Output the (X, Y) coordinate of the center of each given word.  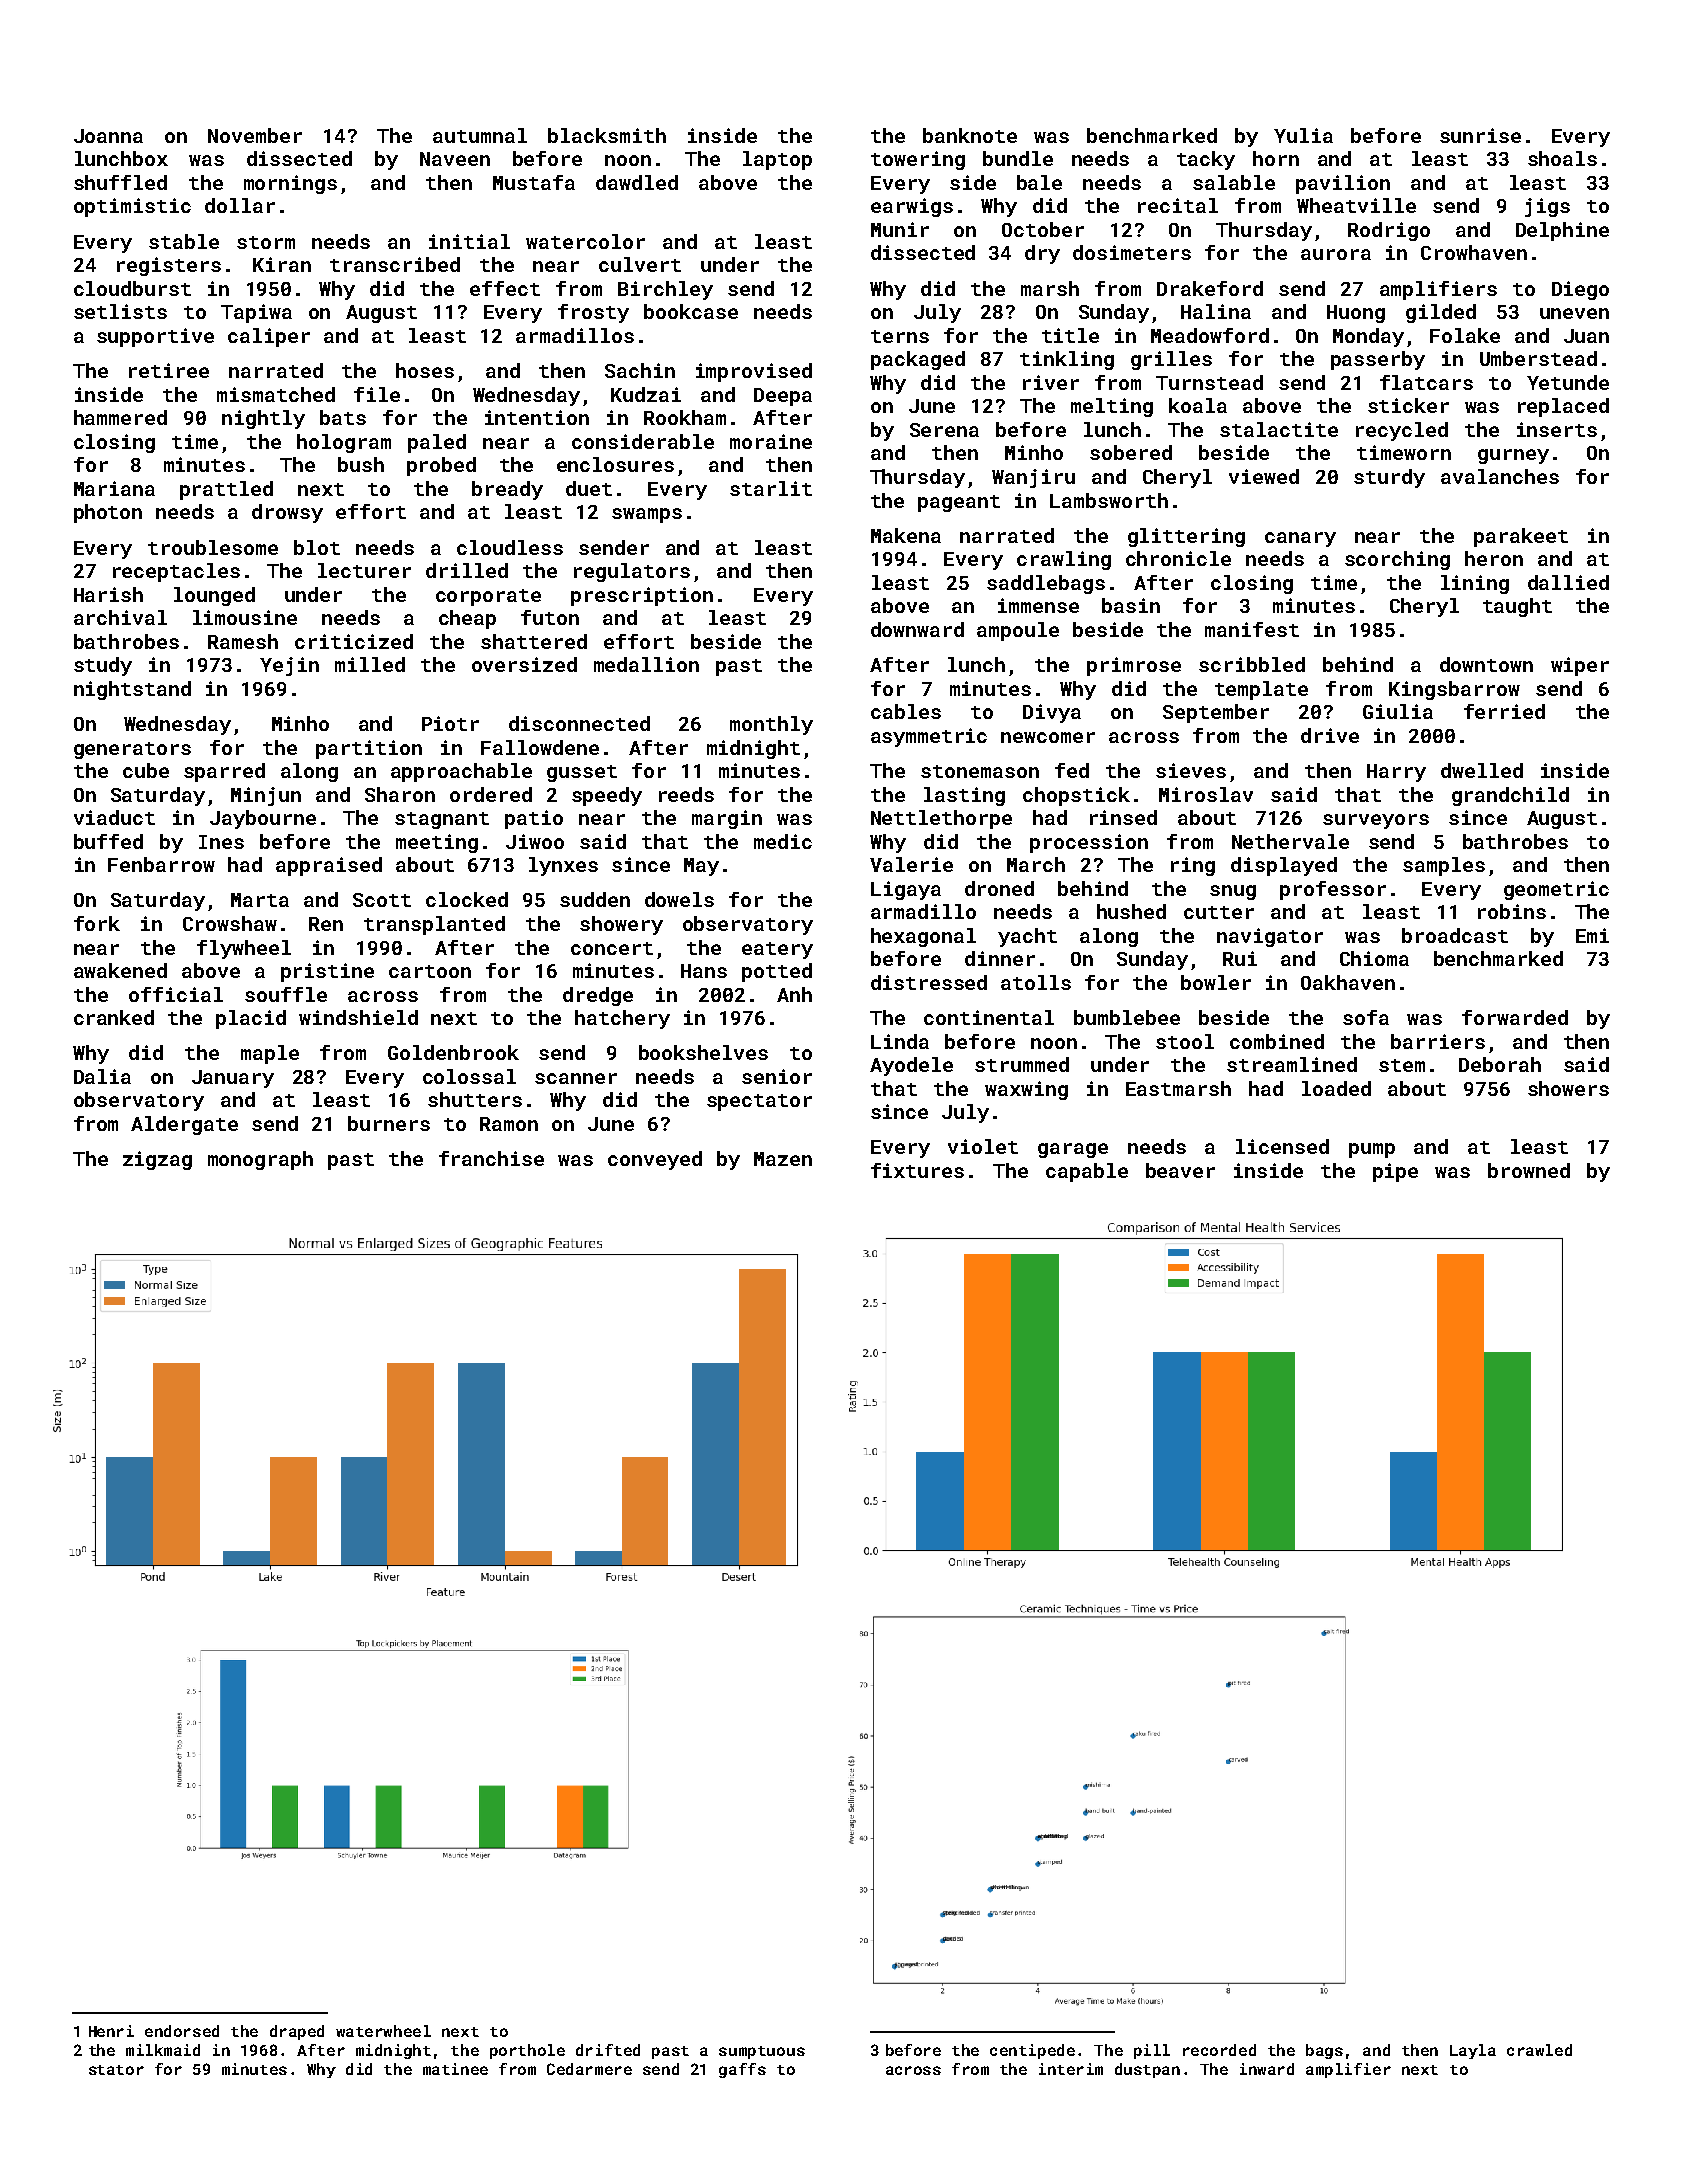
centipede (1032, 2051)
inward (1267, 2069)
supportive (155, 337)
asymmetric (929, 737)
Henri (111, 2031)
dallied (1568, 582)
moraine (771, 441)
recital (1178, 205)
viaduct (114, 817)
